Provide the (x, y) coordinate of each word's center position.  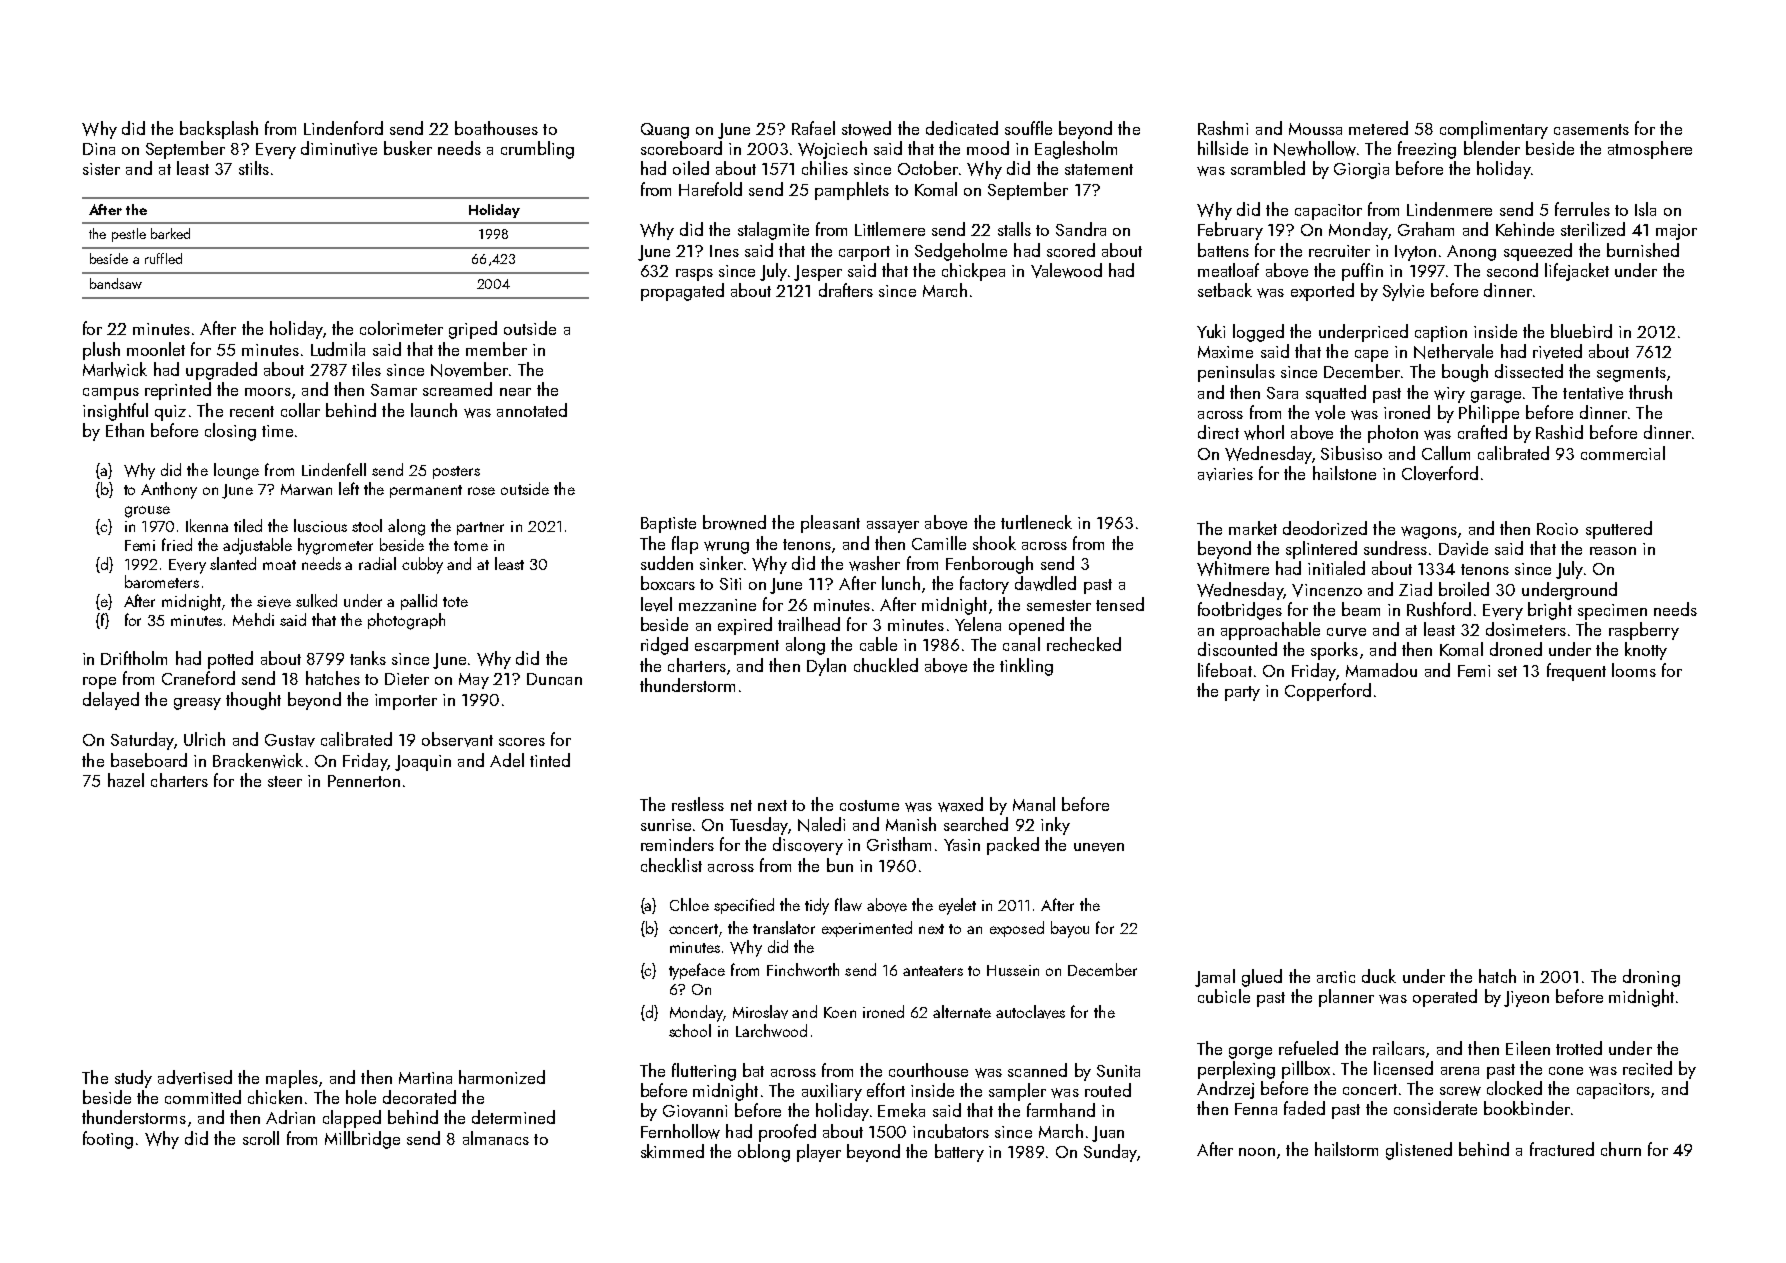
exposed (1017, 929)
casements (1591, 129)
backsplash (219, 130)
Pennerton (364, 781)
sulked (316, 600)
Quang (665, 131)
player (819, 1153)
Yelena (978, 624)
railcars (1399, 1048)
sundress (1395, 548)
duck (1379, 976)
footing (108, 1140)
